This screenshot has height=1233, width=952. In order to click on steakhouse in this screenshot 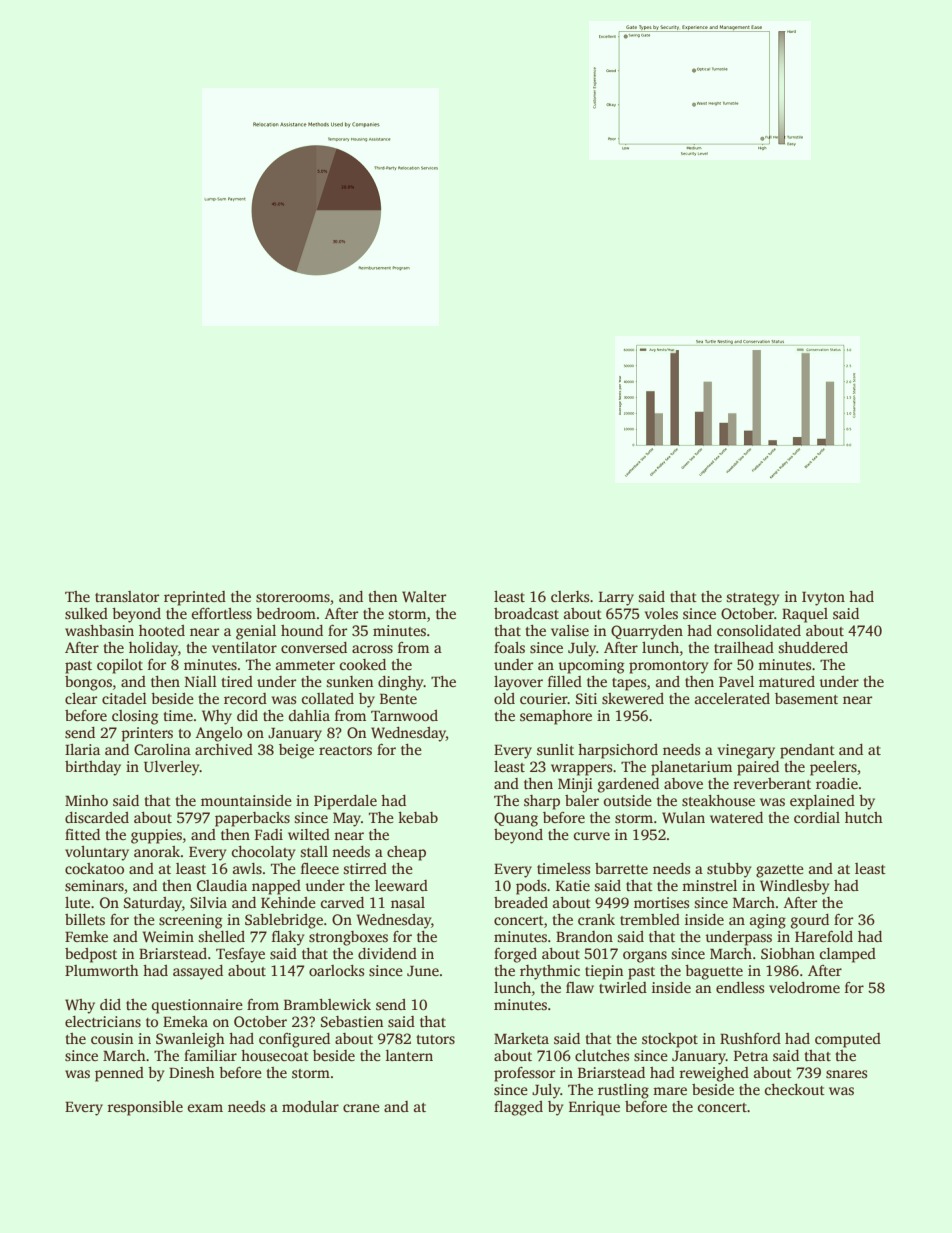, I will do `click(718, 800)`.
